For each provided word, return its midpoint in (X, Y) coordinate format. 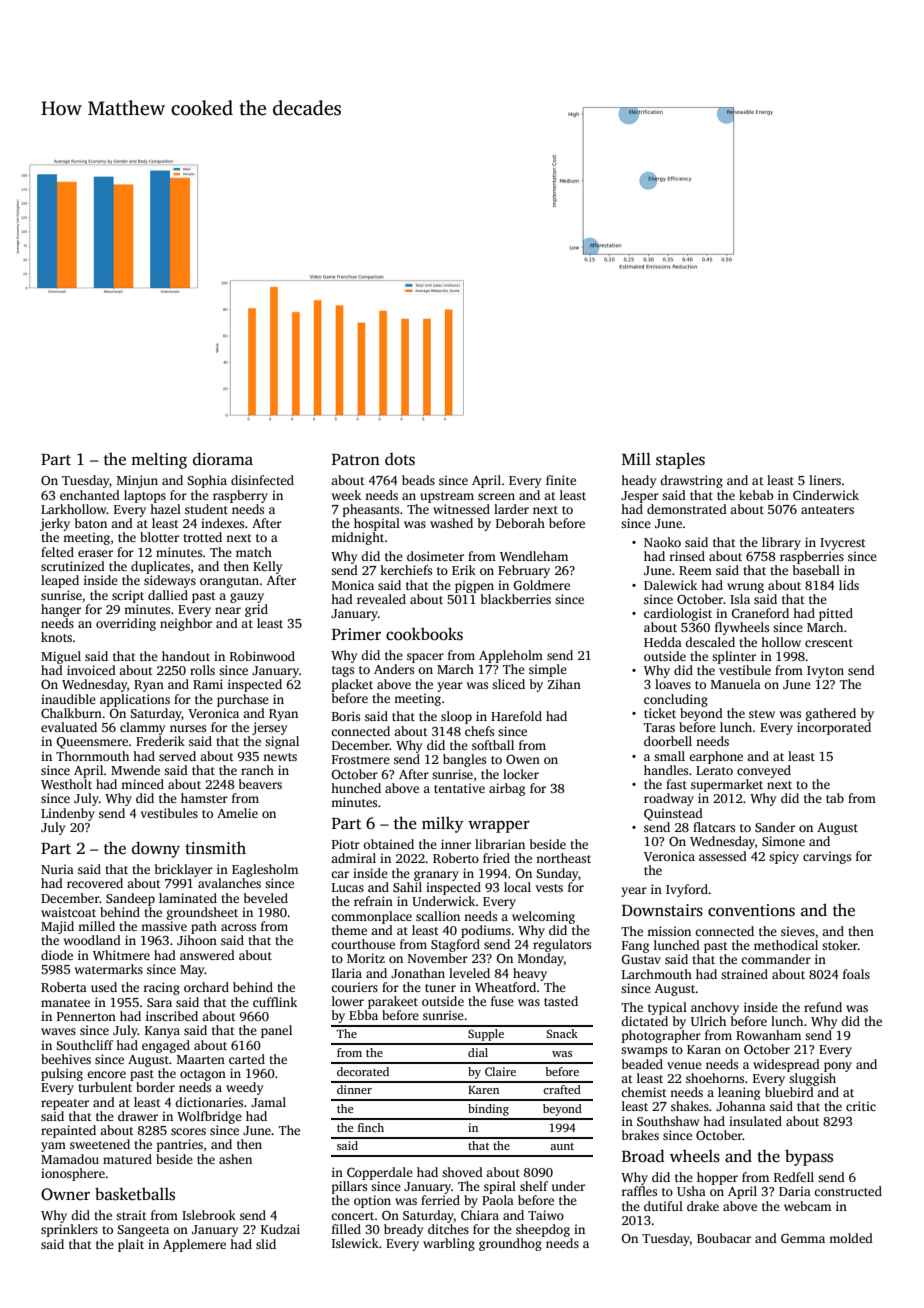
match (254, 552)
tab (835, 798)
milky (443, 824)
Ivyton (825, 672)
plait (131, 1245)
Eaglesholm (265, 870)
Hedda (663, 642)
